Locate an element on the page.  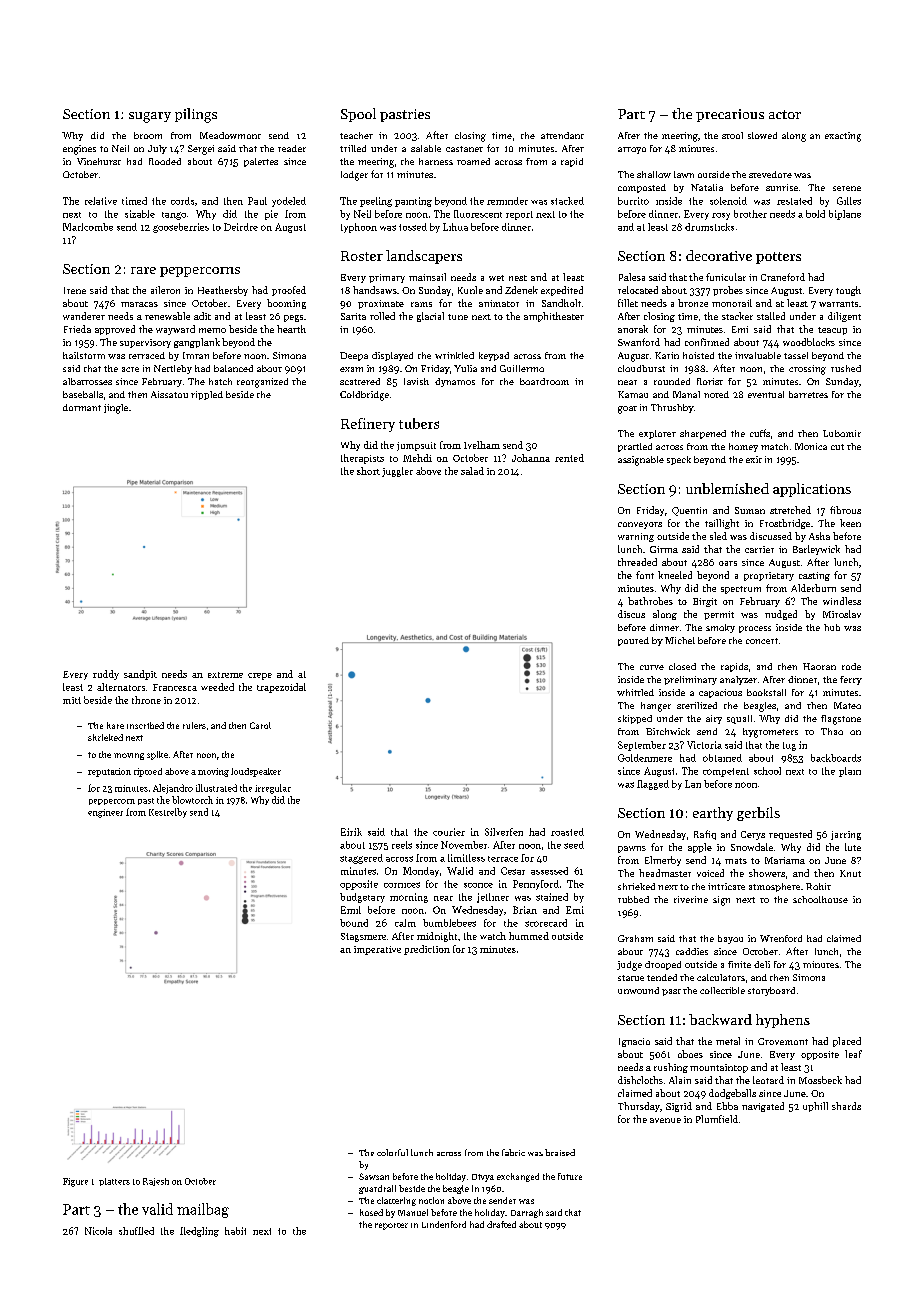
rippled is located at coordinates (207, 395).
